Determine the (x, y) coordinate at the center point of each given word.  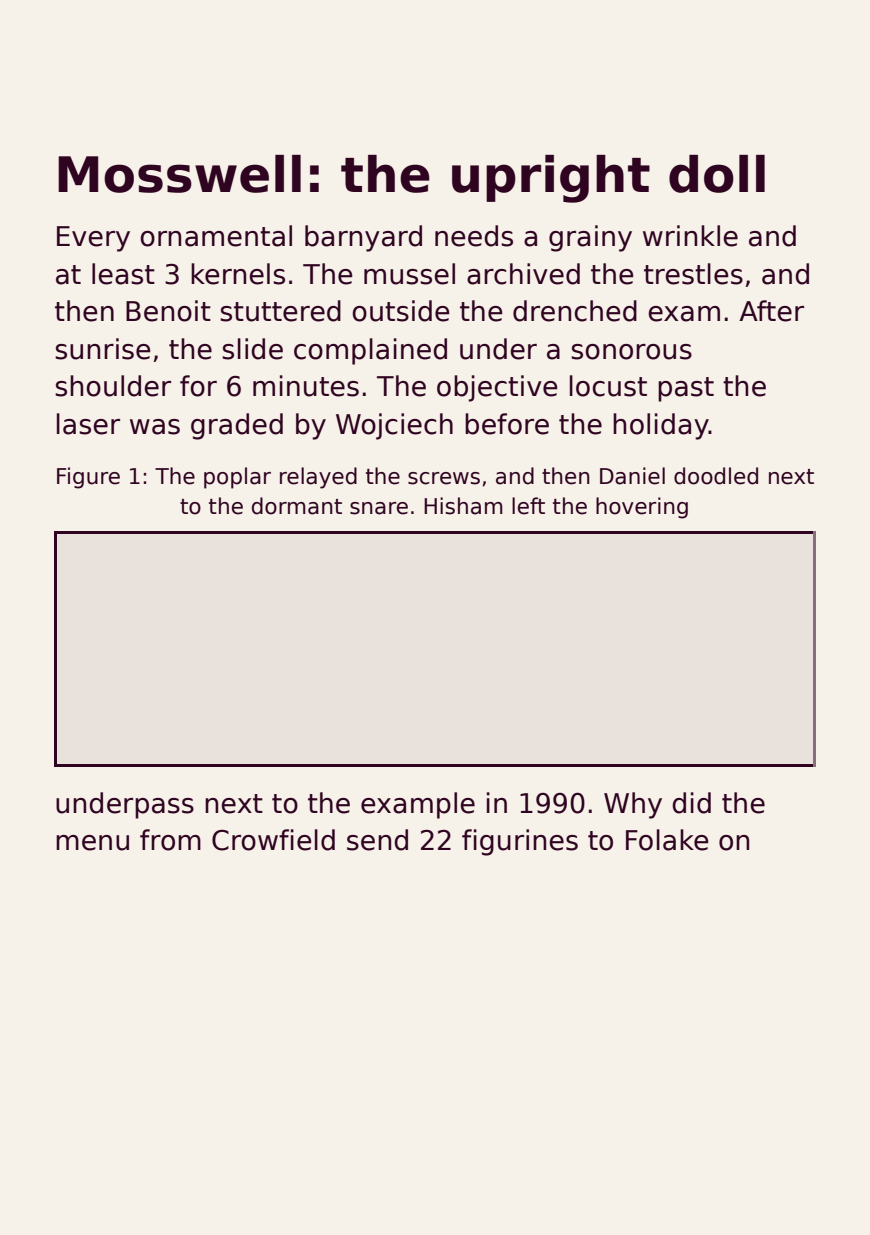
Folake (667, 840)
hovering (642, 508)
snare (379, 508)
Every (93, 239)
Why (633, 805)
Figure (88, 478)
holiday (661, 426)
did (691, 803)
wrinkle (690, 236)
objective (497, 388)
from (170, 840)
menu (92, 843)
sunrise (103, 349)
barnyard (363, 238)
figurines (520, 842)
